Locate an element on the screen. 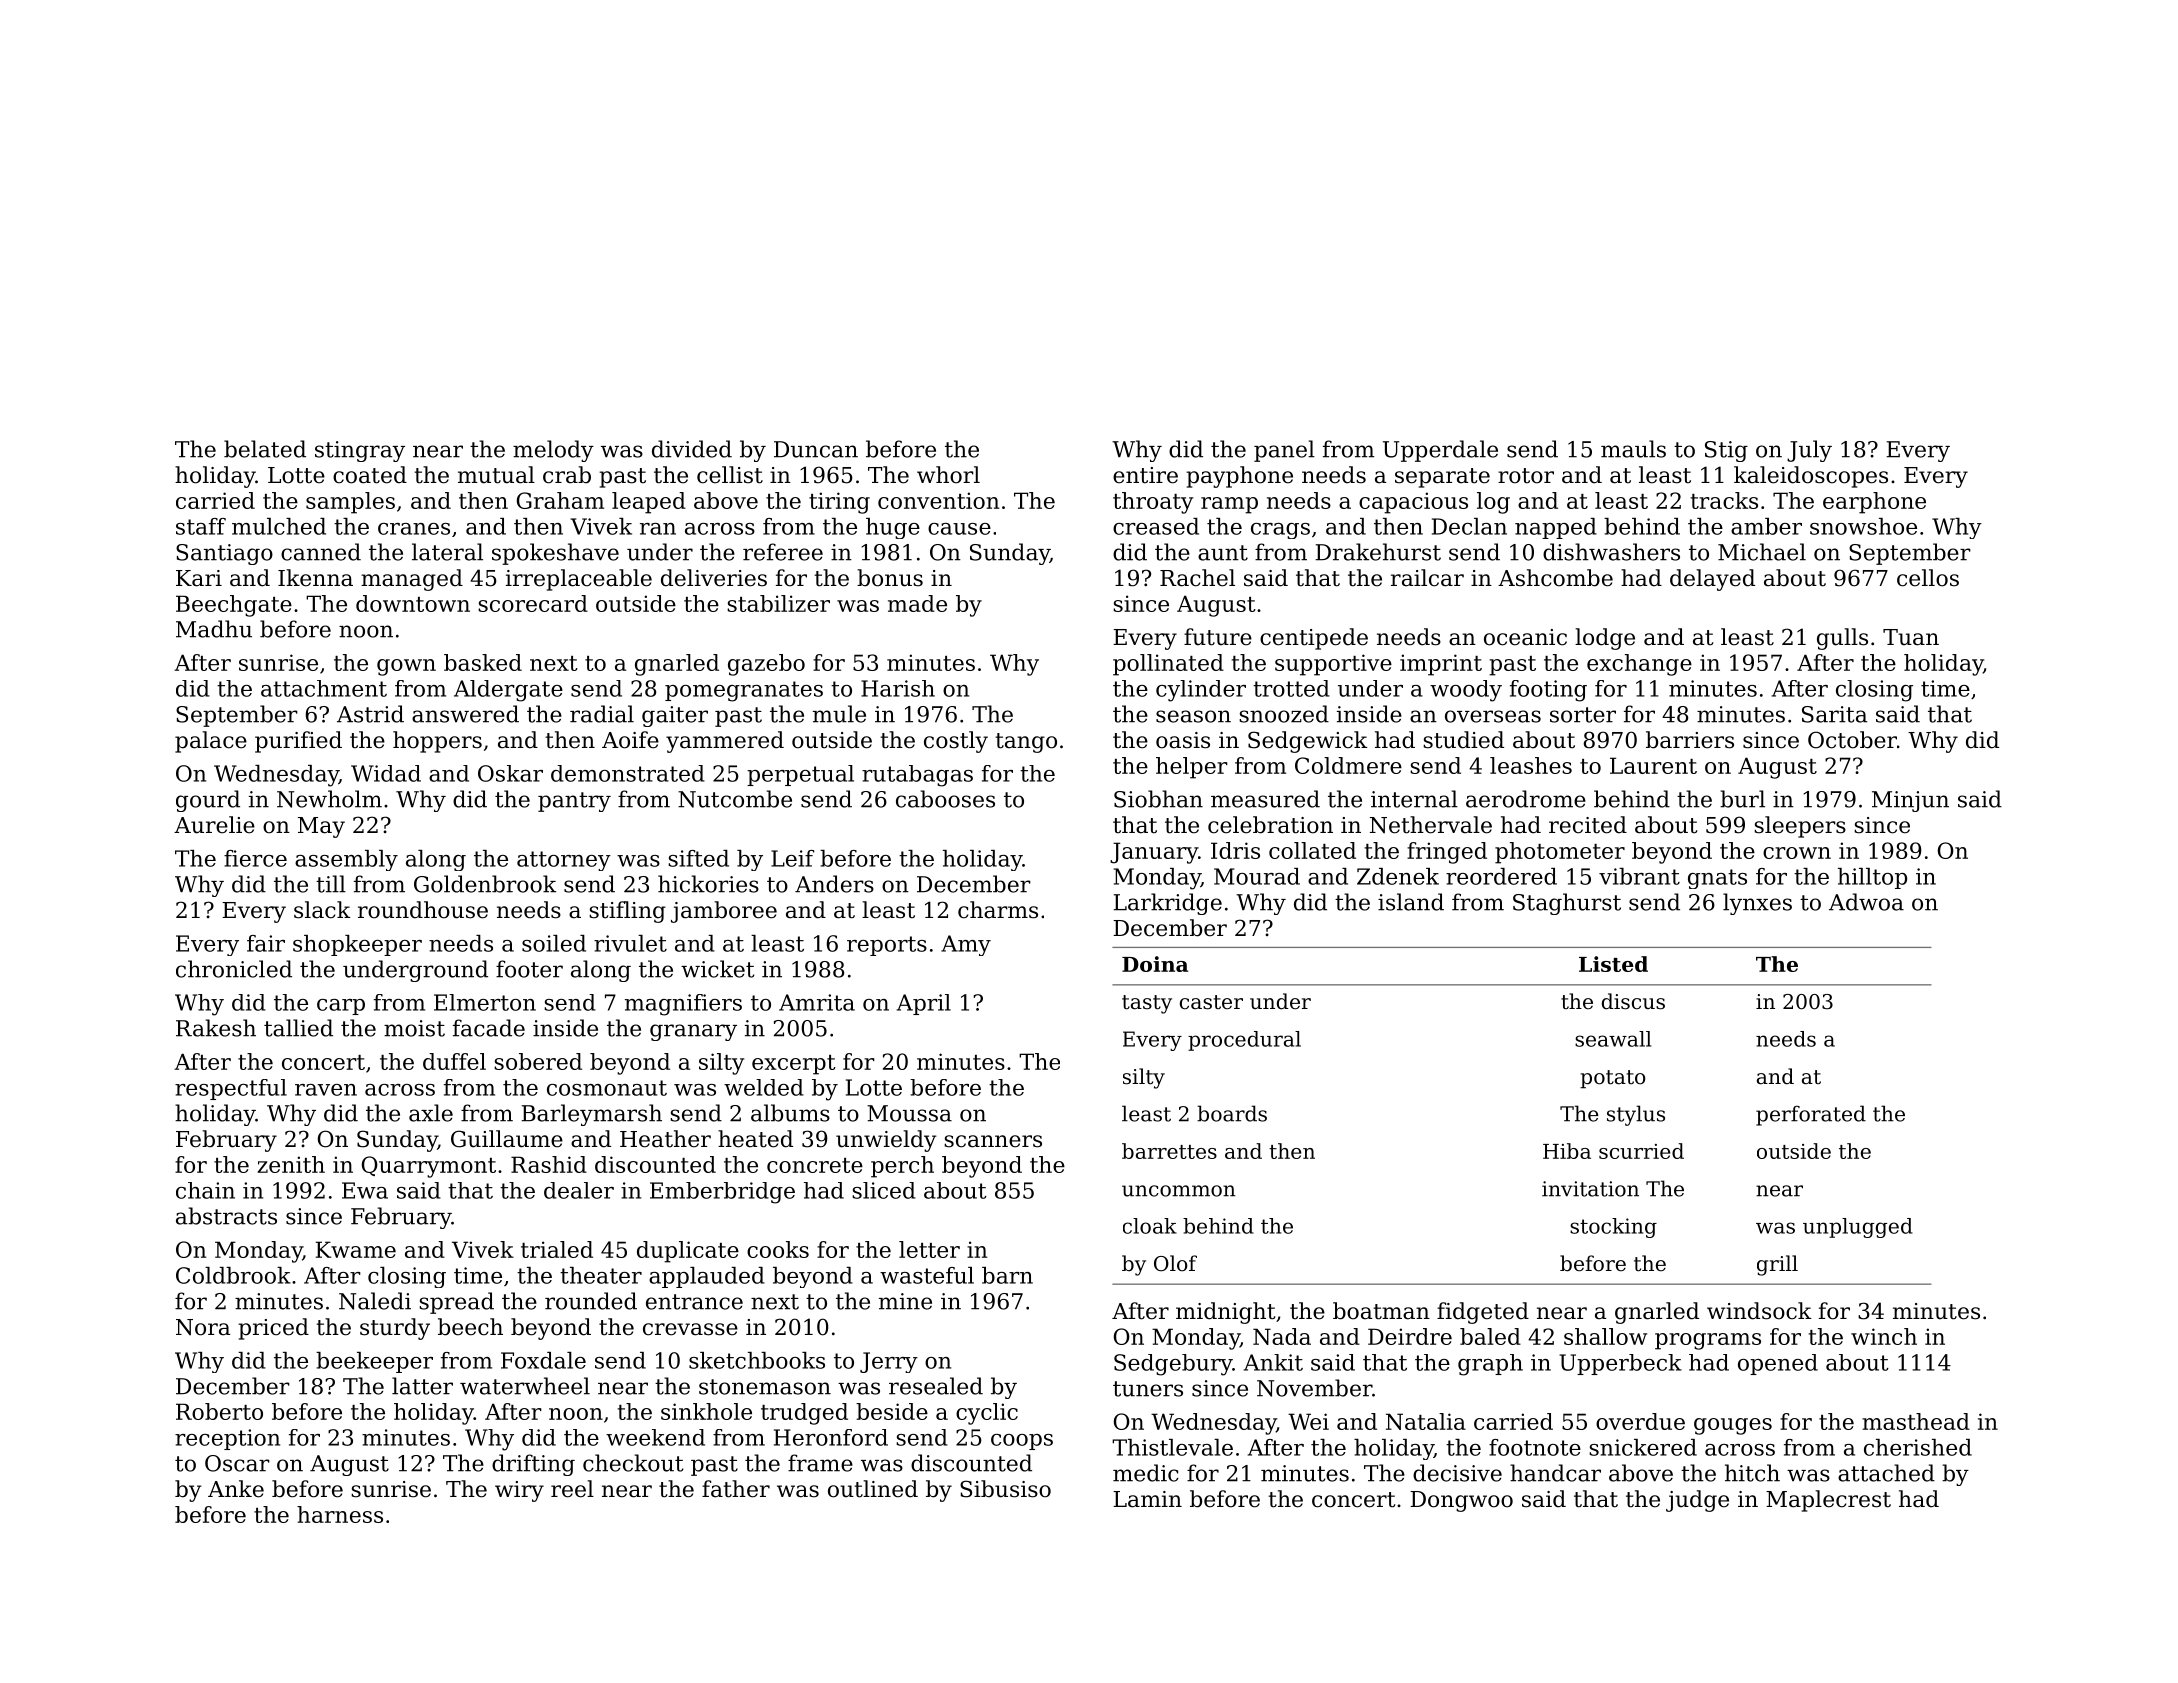  sleepers is located at coordinates (1800, 827).
